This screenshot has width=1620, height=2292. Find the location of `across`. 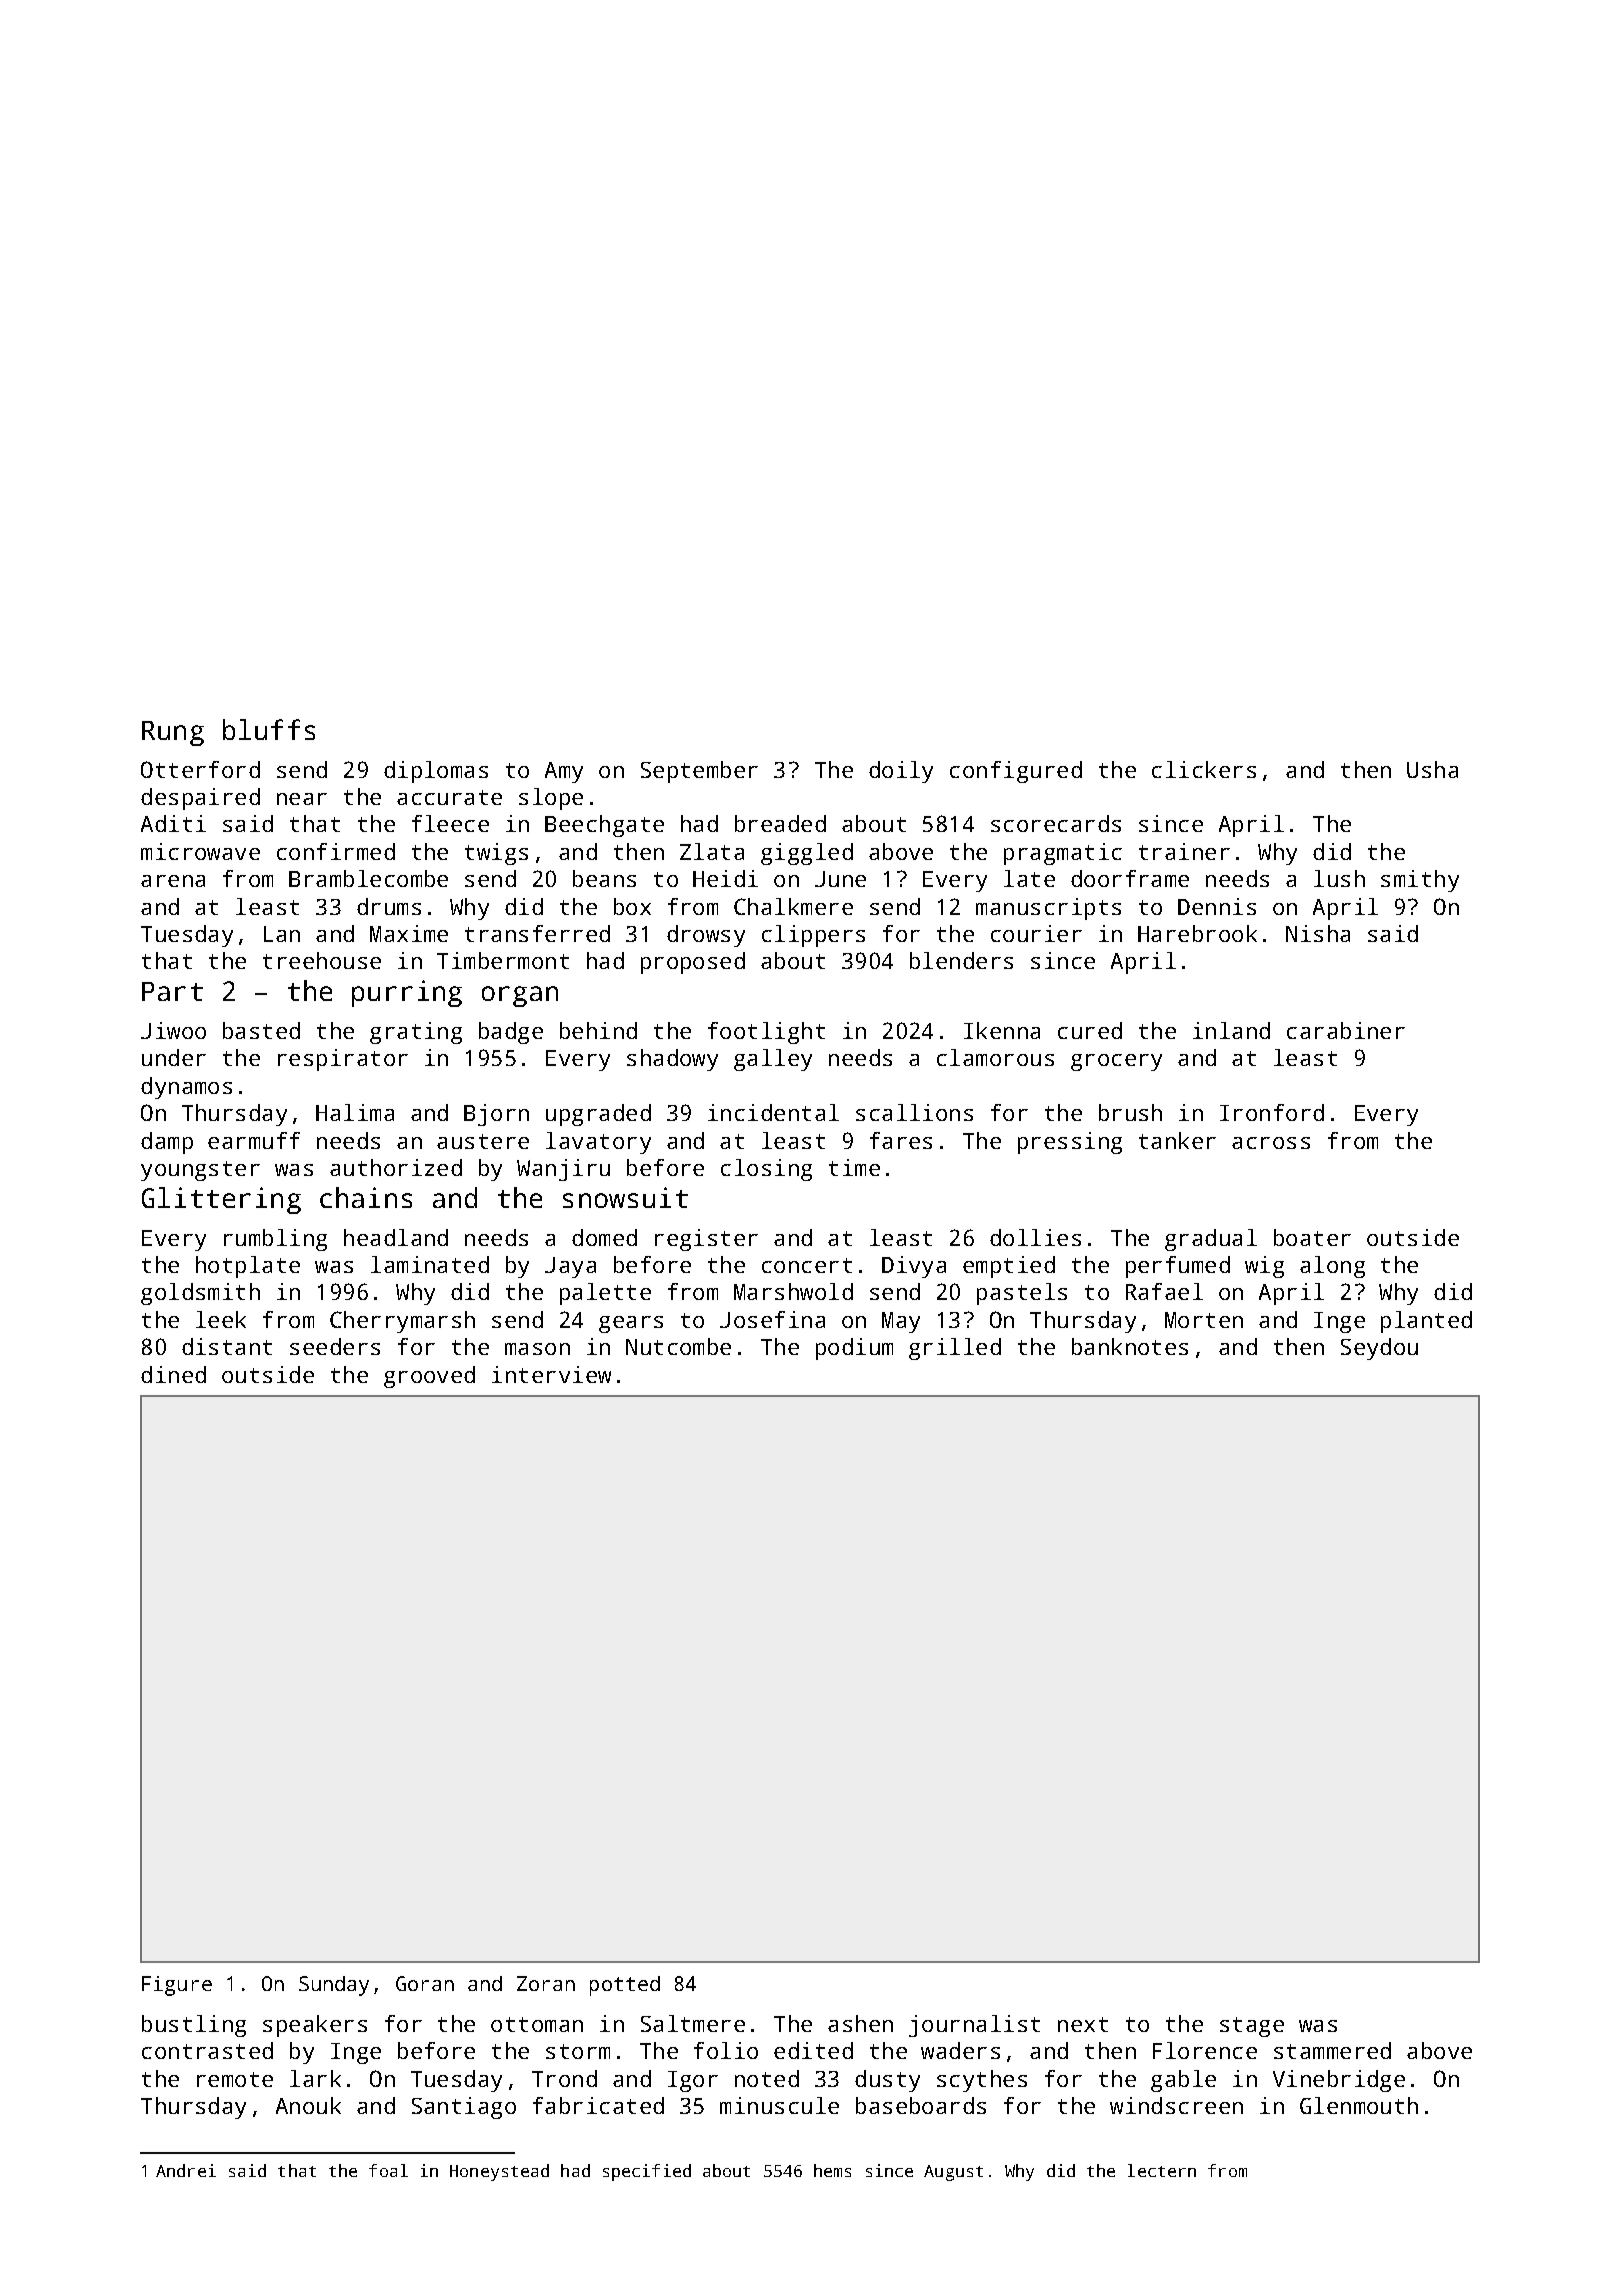

across is located at coordinates (1271, 1143).
